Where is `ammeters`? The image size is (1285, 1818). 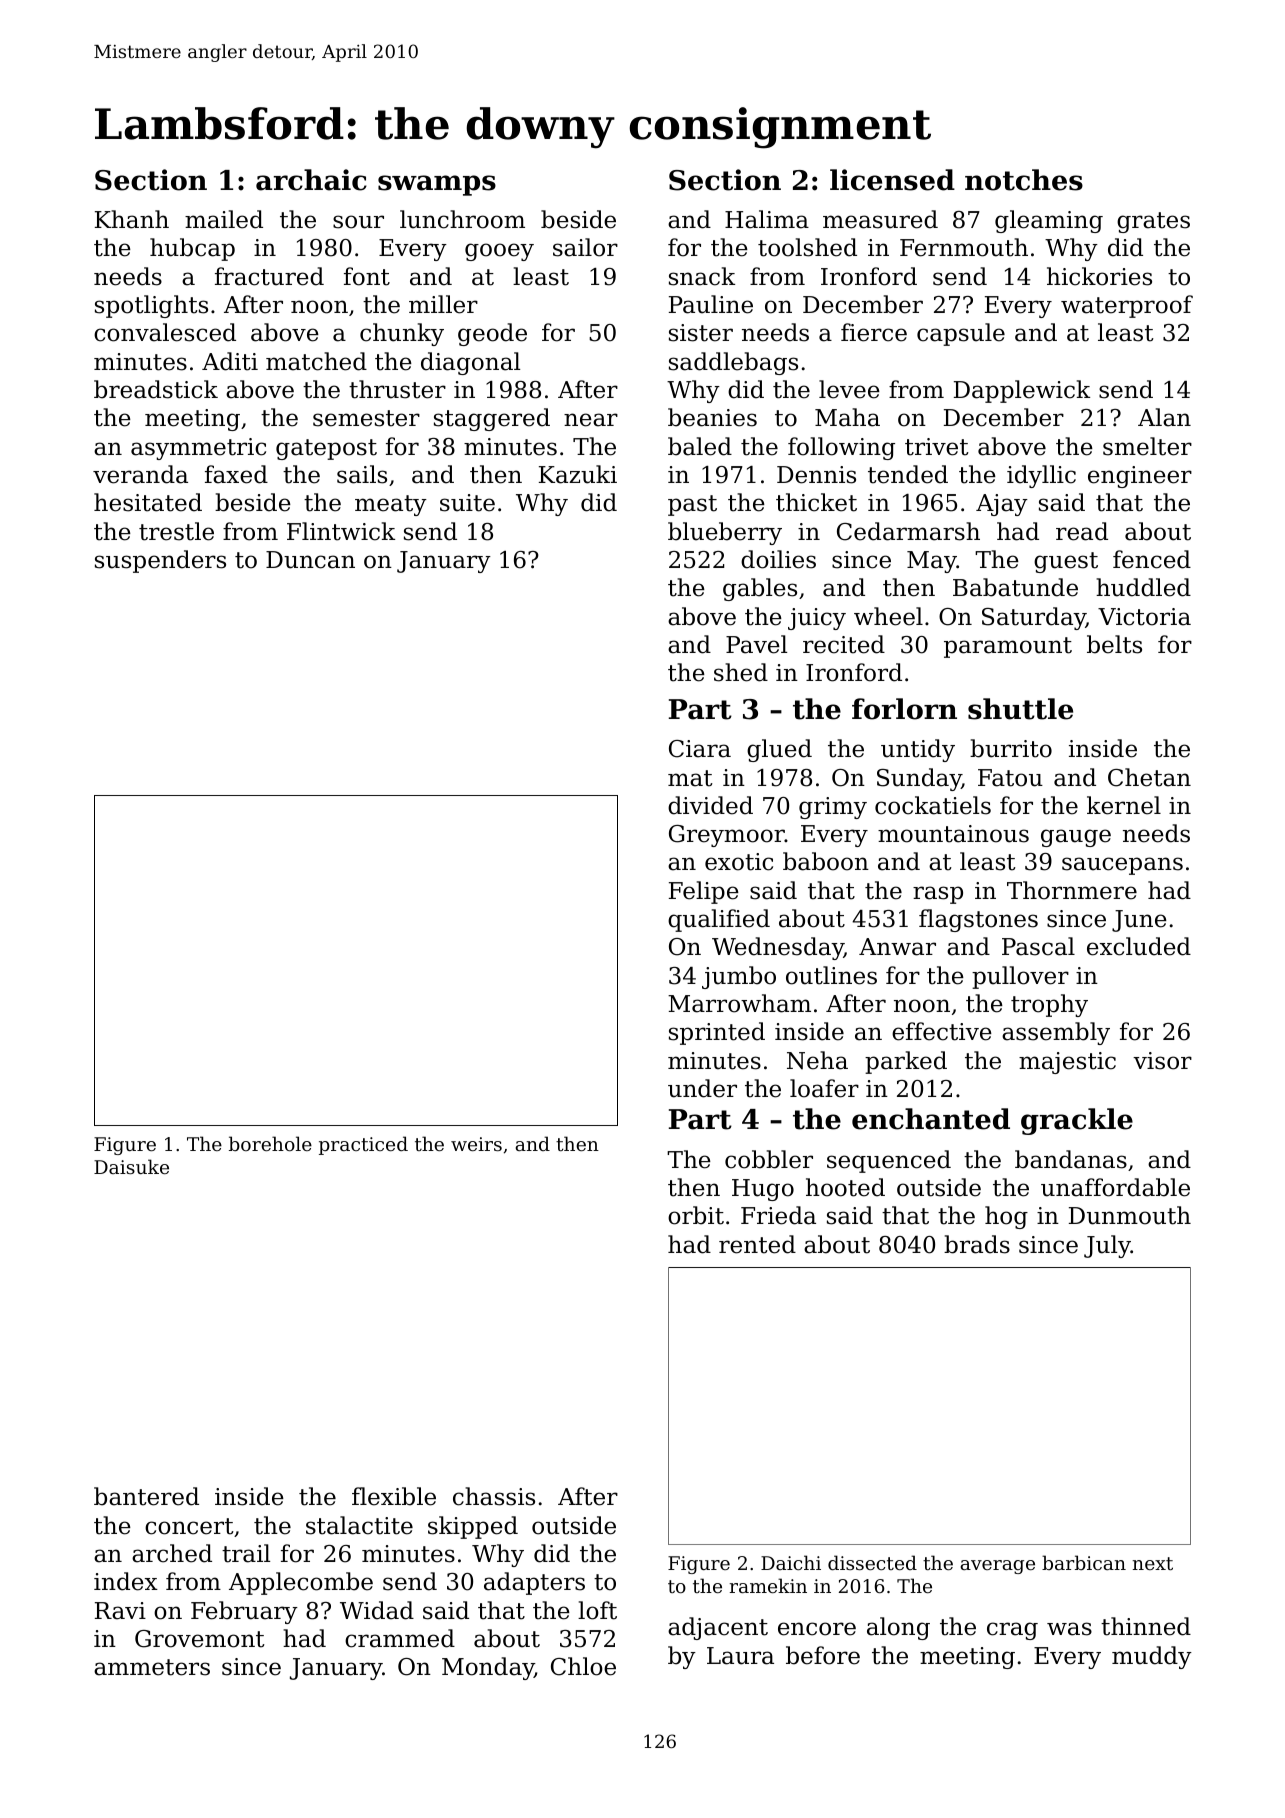 ammeters is located at coordinates (152, 1667).
